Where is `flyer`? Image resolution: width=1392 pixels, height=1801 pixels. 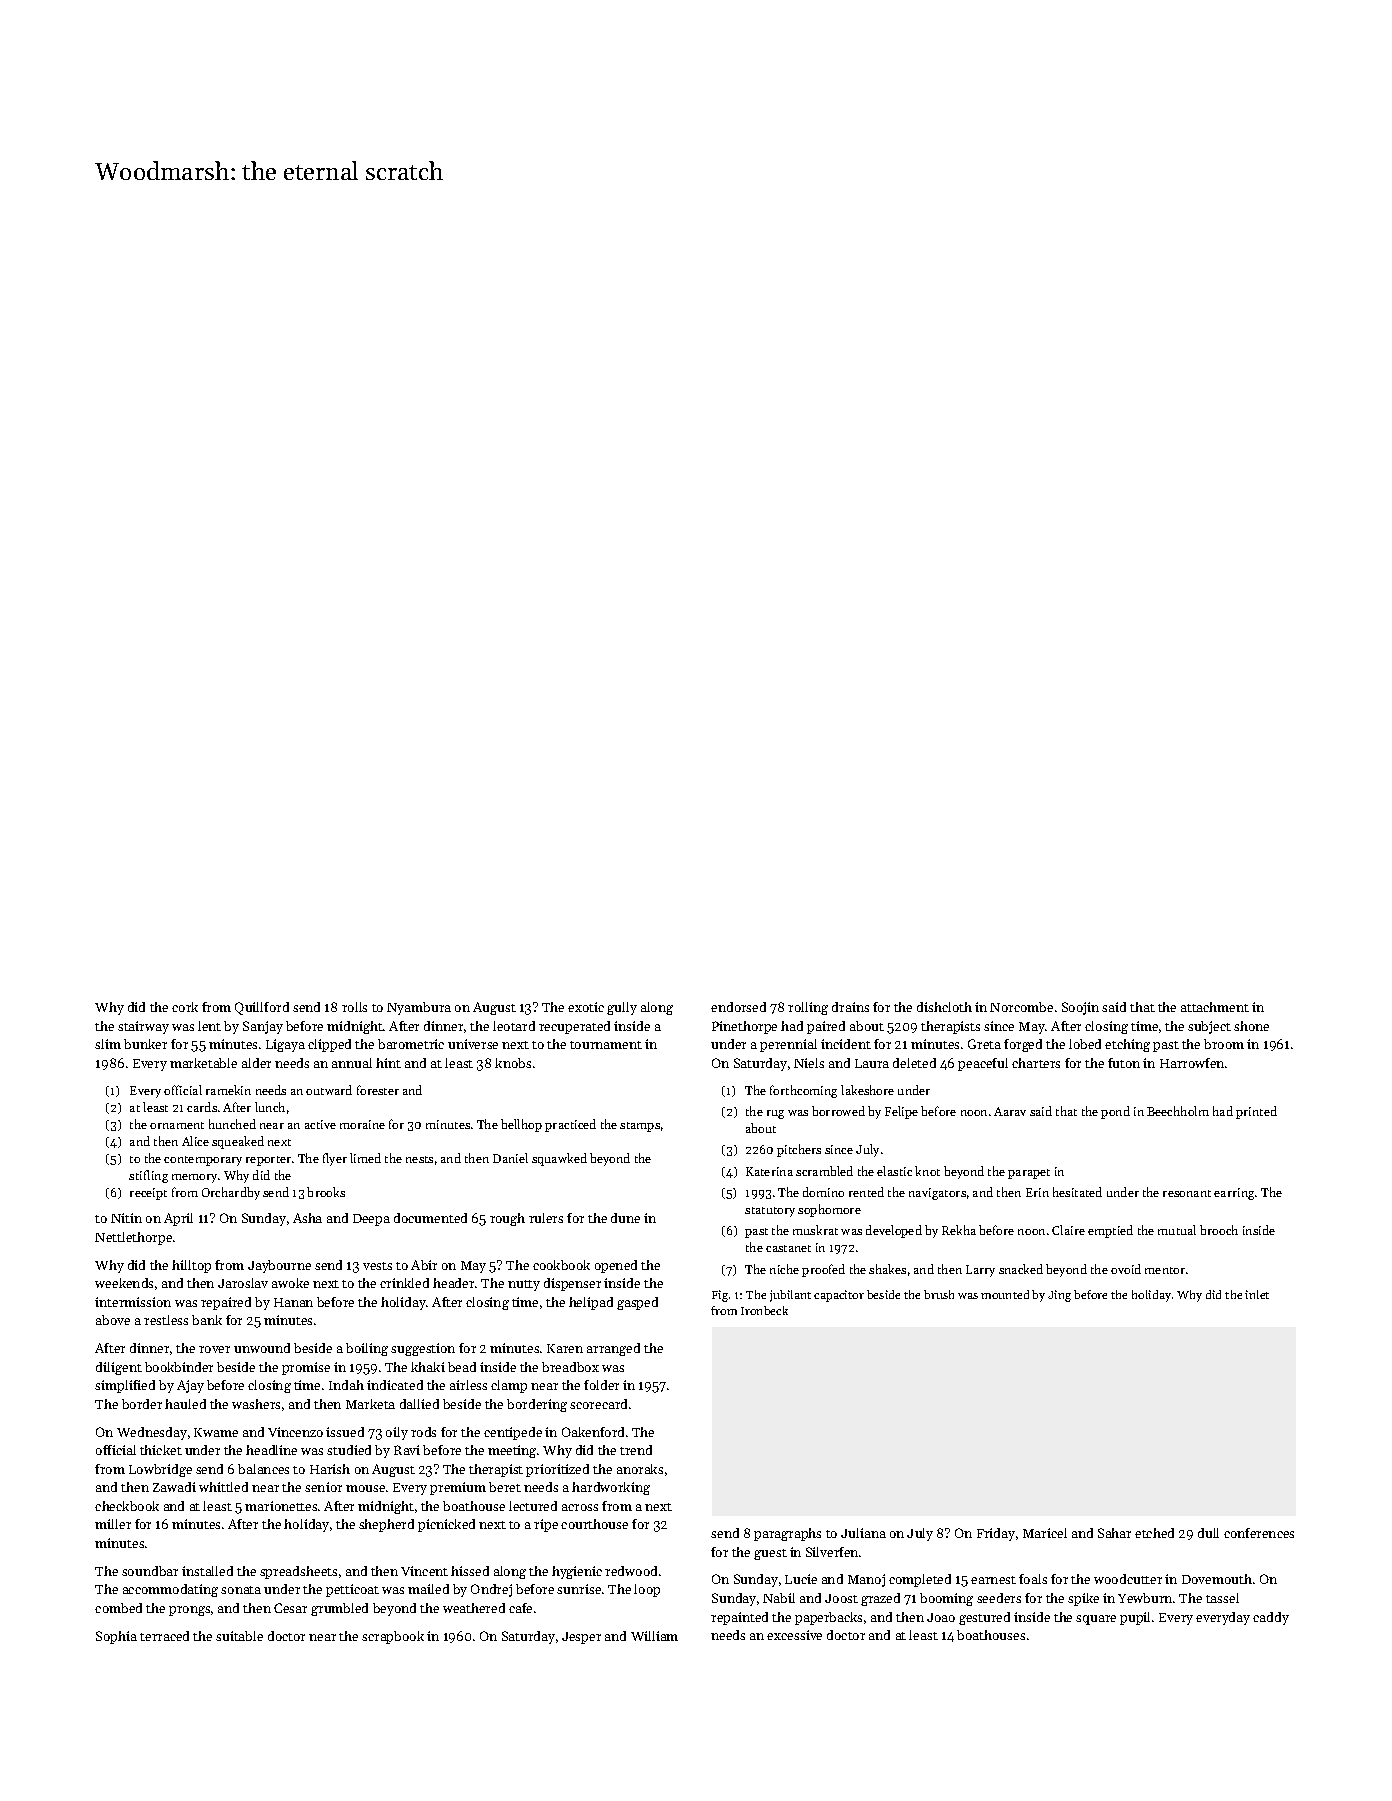 flyer is located at coordinates (335, 1159).
